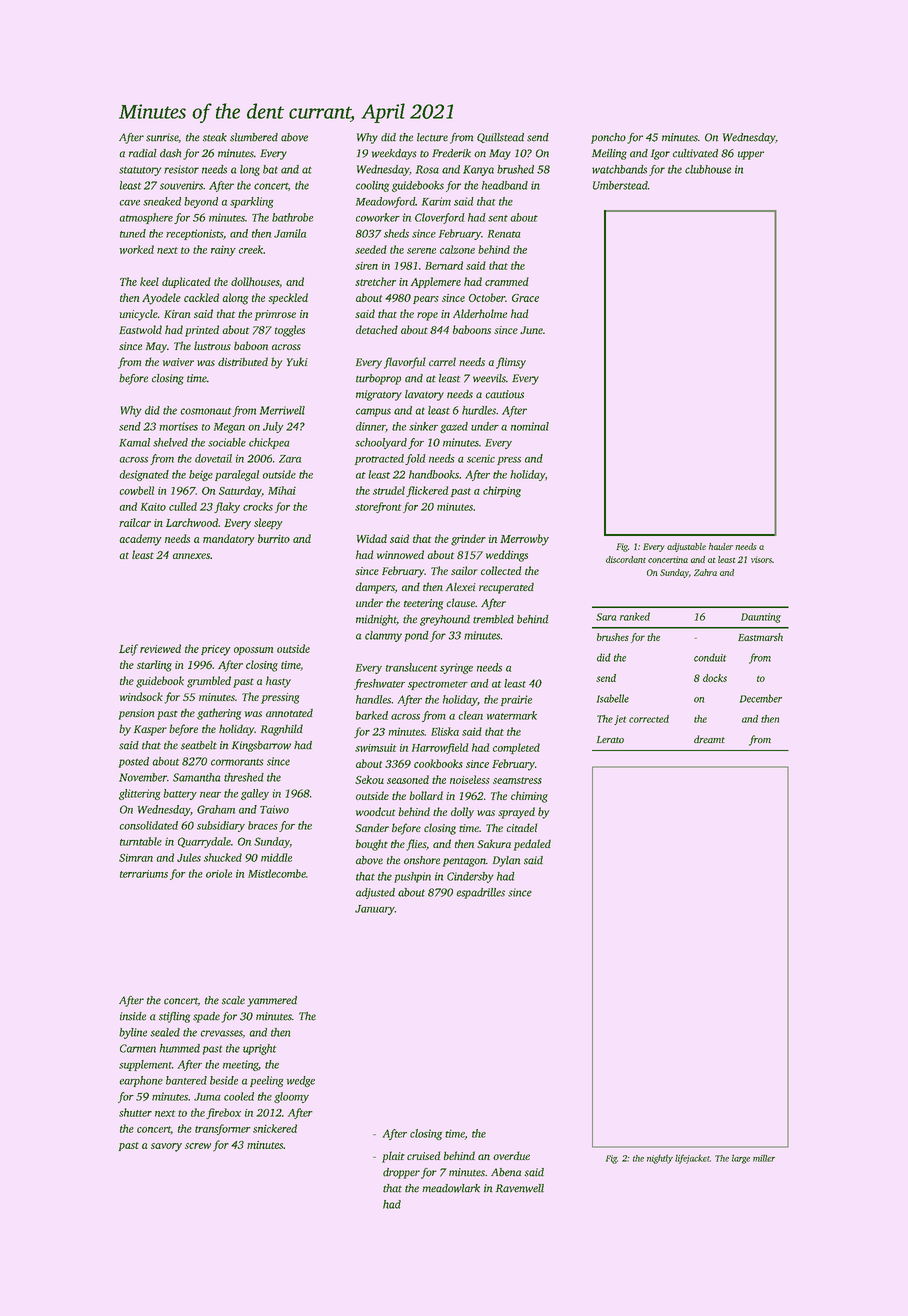 The width and height of the screenshot is (908, 1316). Describe the element at coordinates (480, 893) in the screenshot. I see `espadrilles` at that location.
